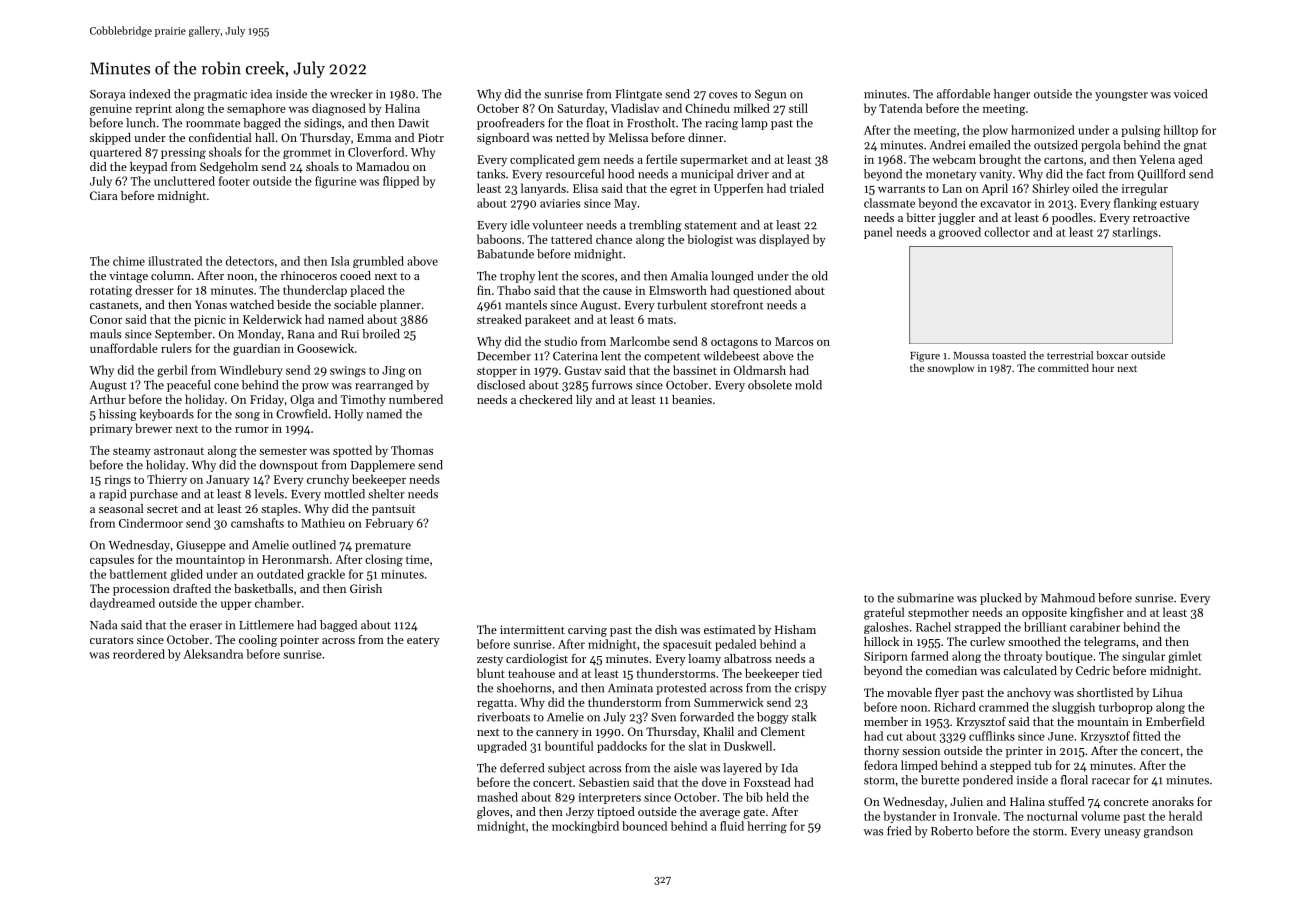 Image resolution: width=1308 pixels, height=924 pixels. Describe the element at coordinates (1068, 598) in the screenshot. I see `Mahmoud` at that location.
